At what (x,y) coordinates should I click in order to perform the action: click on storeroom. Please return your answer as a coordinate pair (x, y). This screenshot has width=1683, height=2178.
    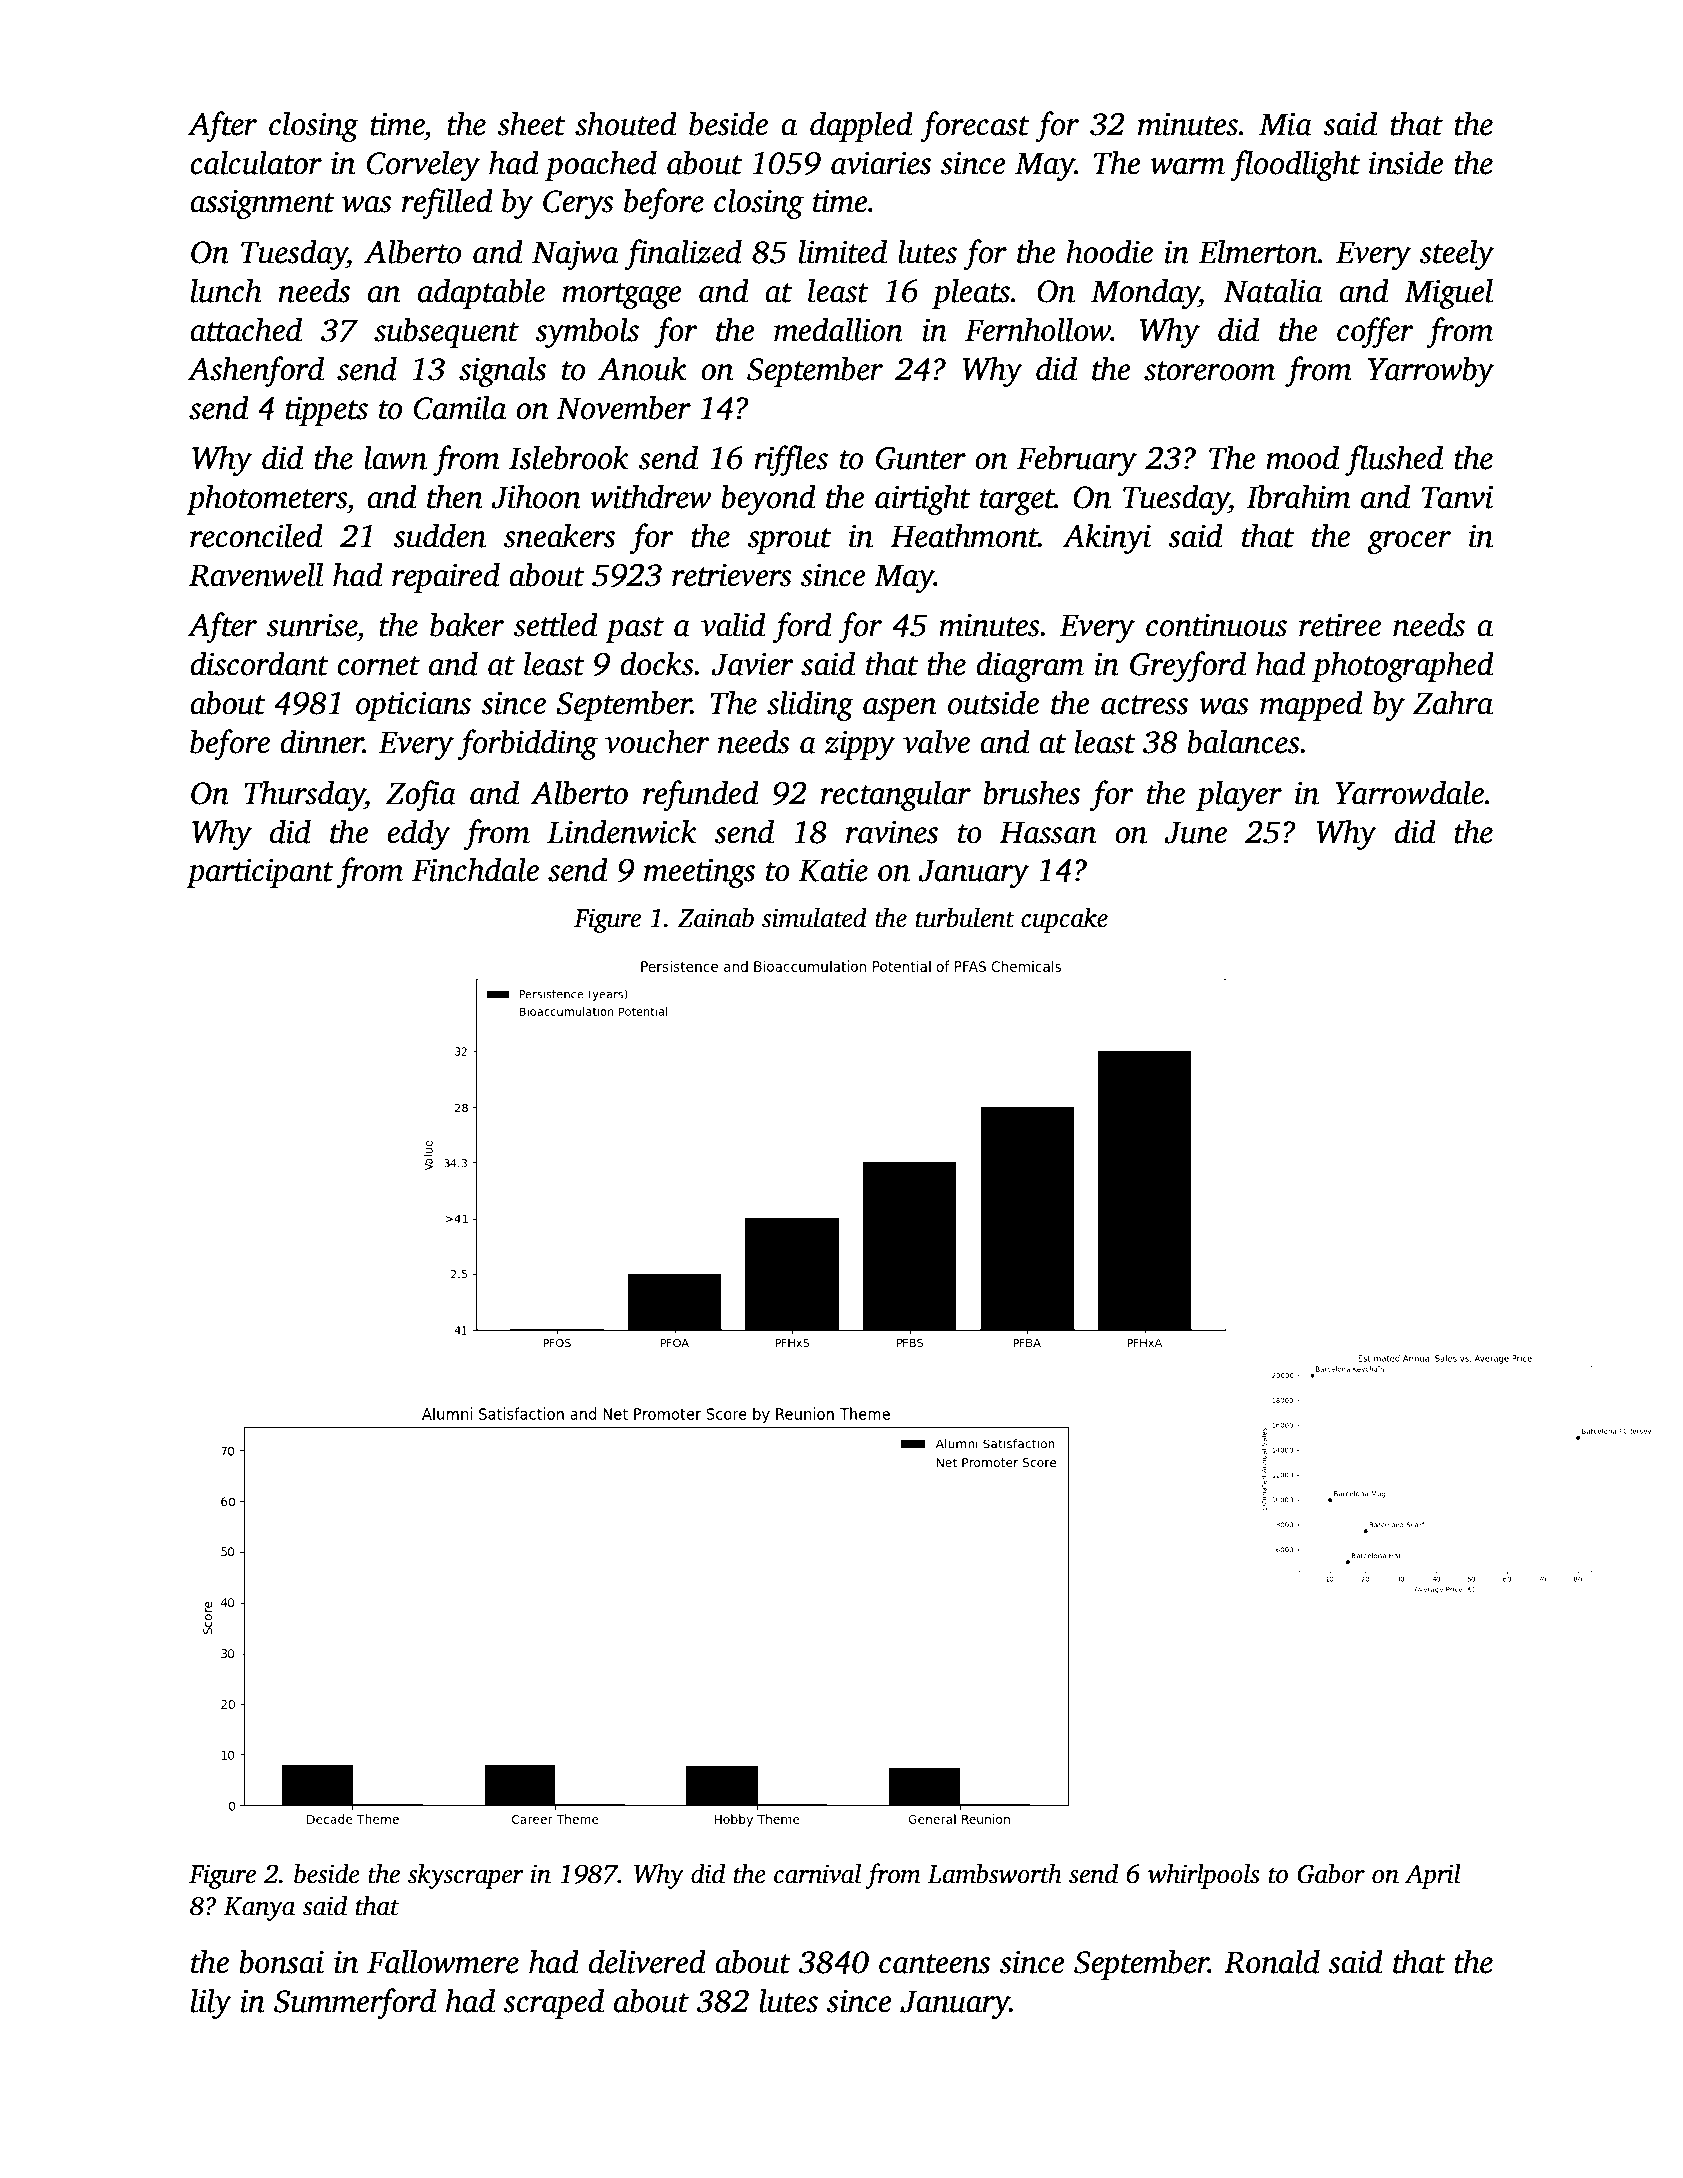
    Looking at the image, I should click on (1209, 371).
